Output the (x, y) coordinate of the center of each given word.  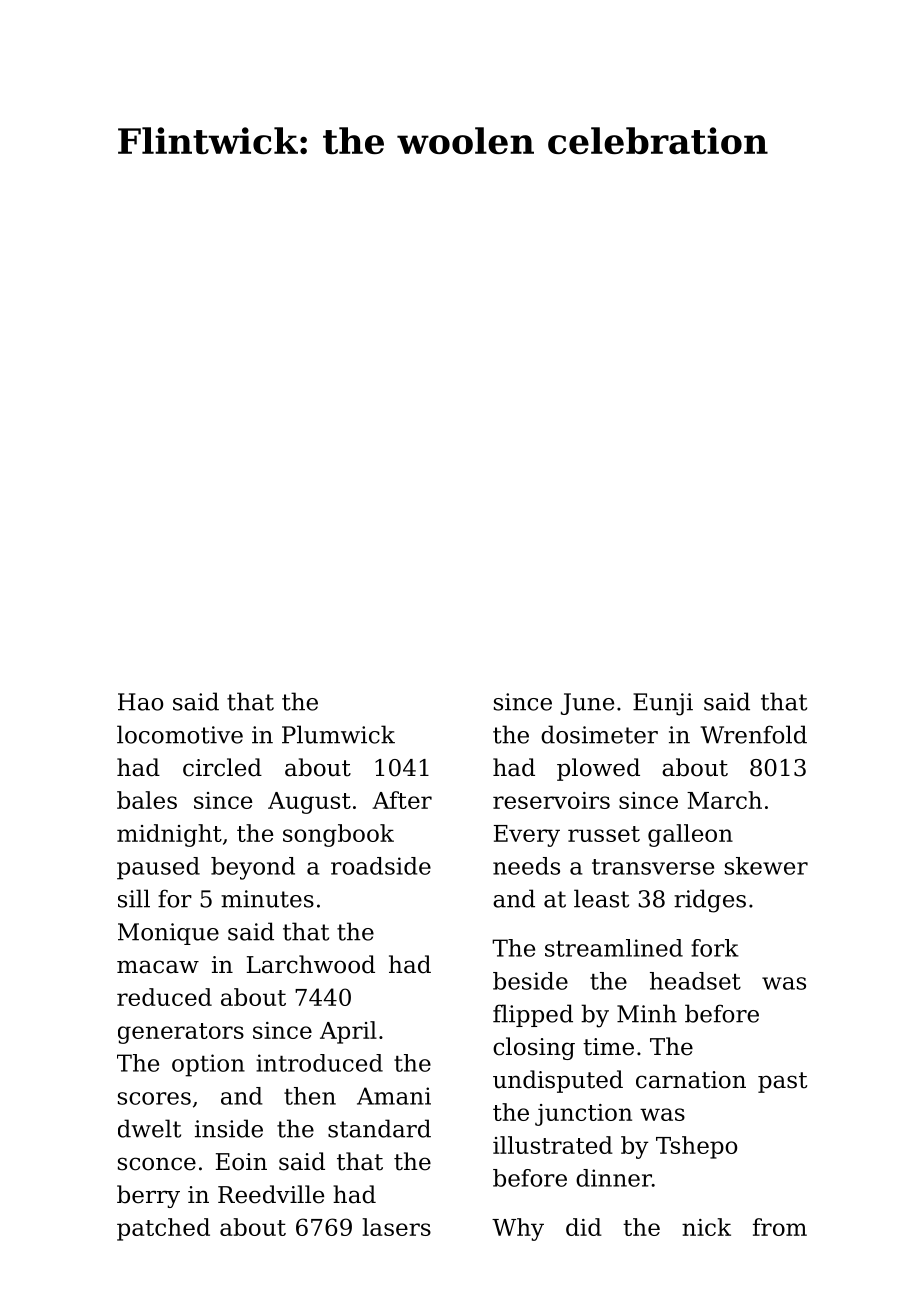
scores (154, 1098)
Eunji (663, 704)
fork (715, 948)
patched (163, 1229)
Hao (140, 702)
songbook (338, 835)
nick (706, 1227)
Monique (168, 934)
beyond (253, 868)
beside (530, 981)
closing (534, 1048)
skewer (766, 866)
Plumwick (338, 734)
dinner (614, 1178)
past (782, 1082)
